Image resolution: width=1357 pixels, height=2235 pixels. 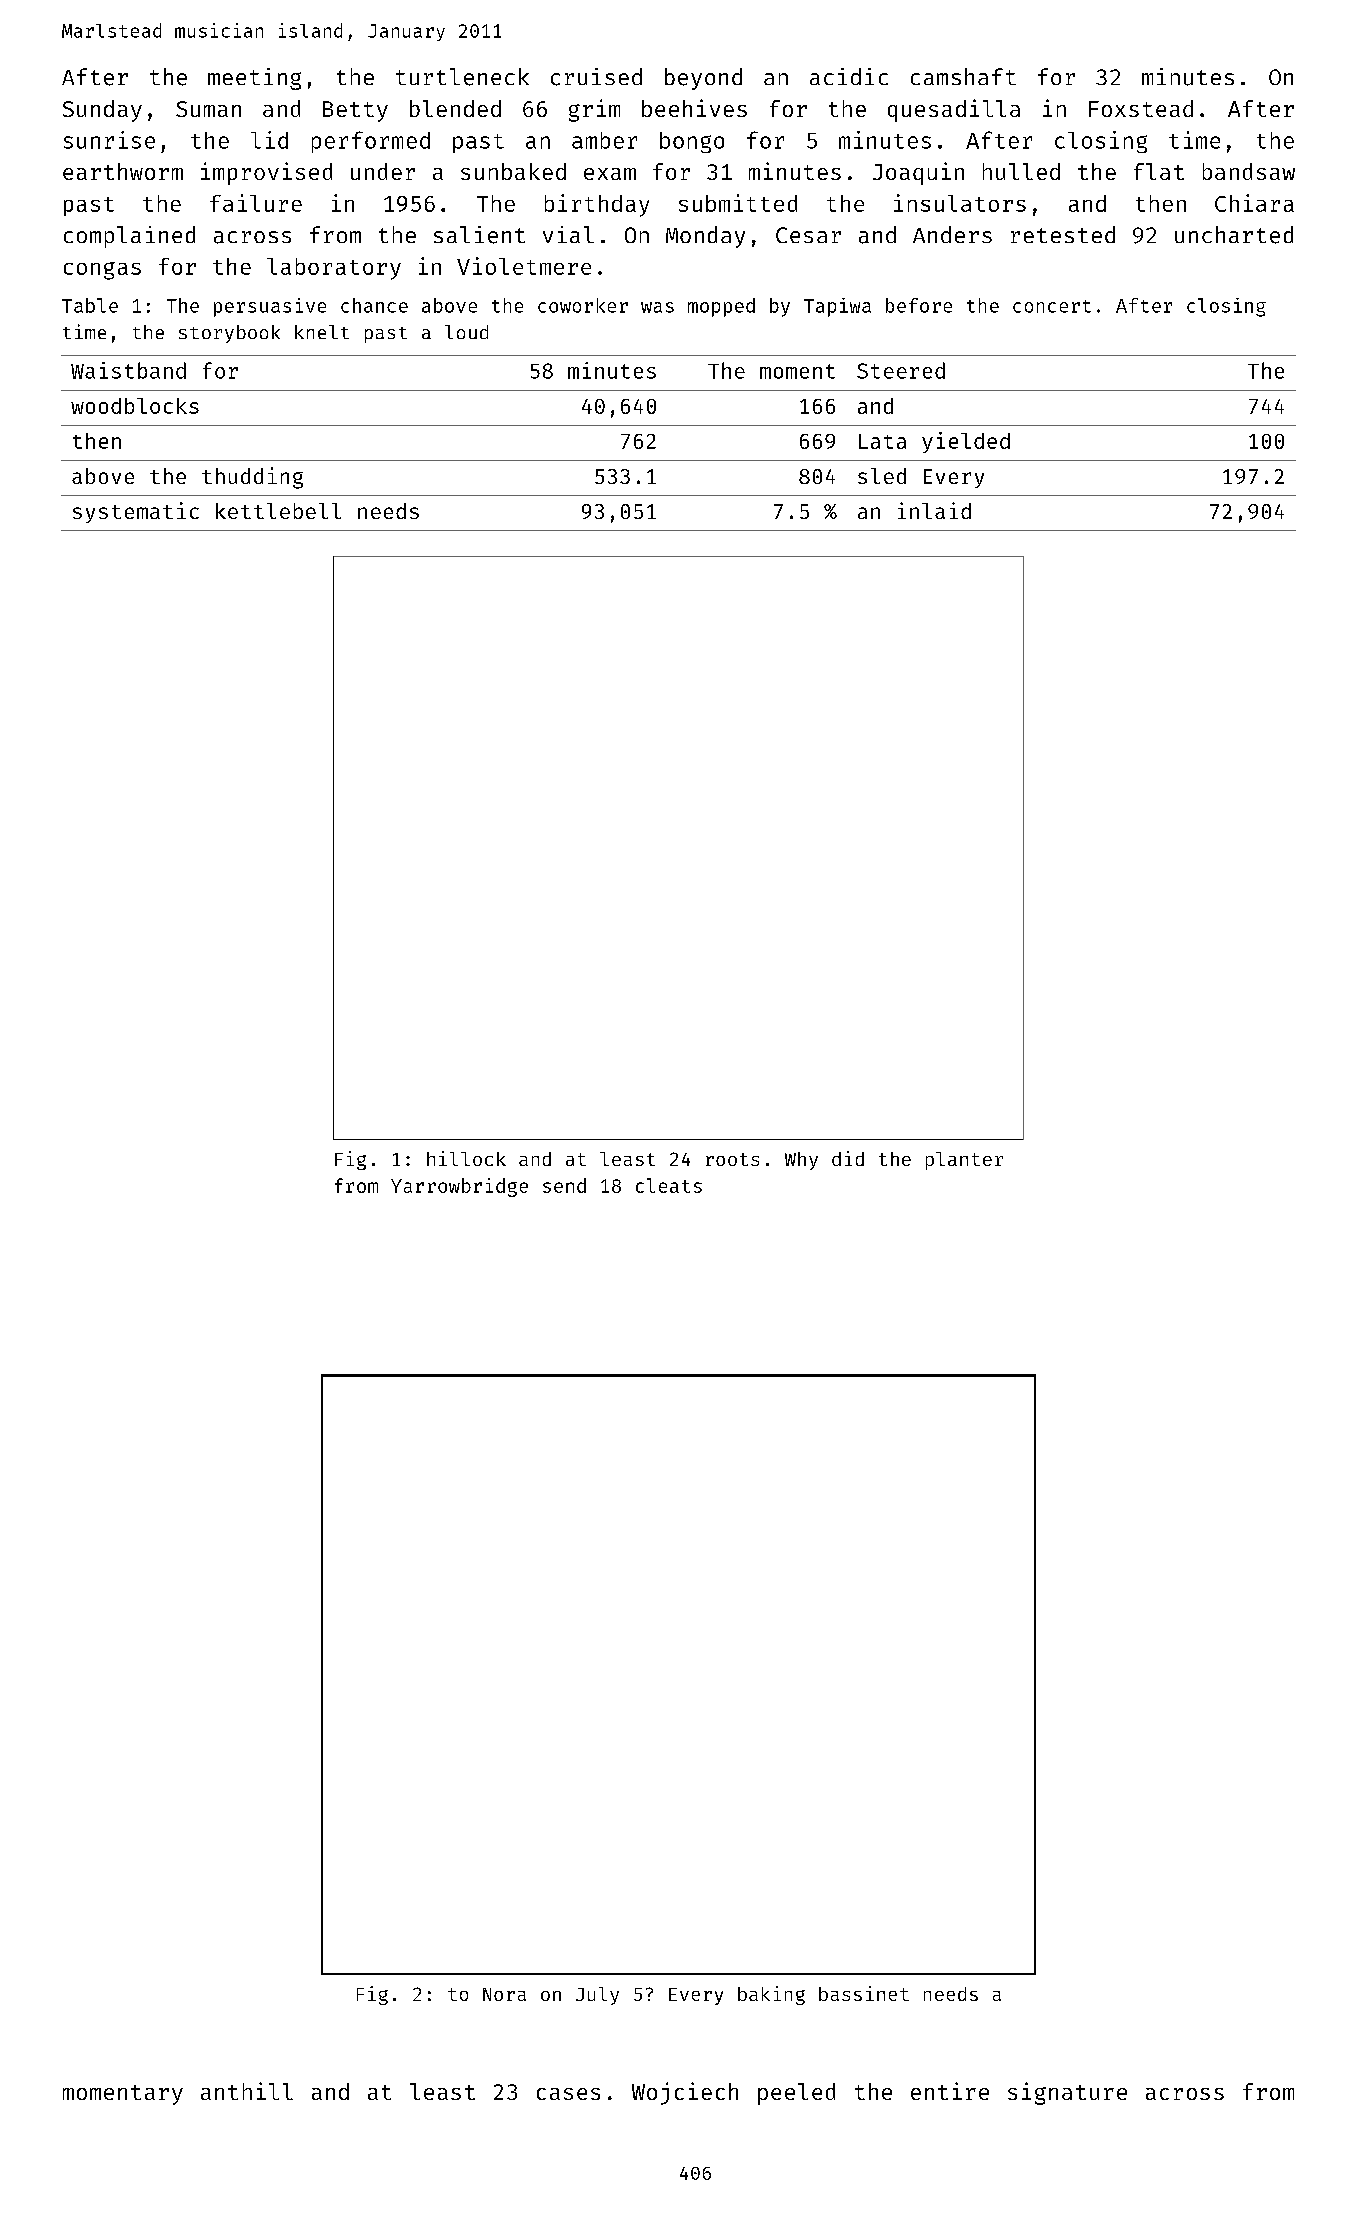 What do you see at coordinates (1234, 235) in the screenshot?
I see `uncharted` at bounding box center [1234, 235].
